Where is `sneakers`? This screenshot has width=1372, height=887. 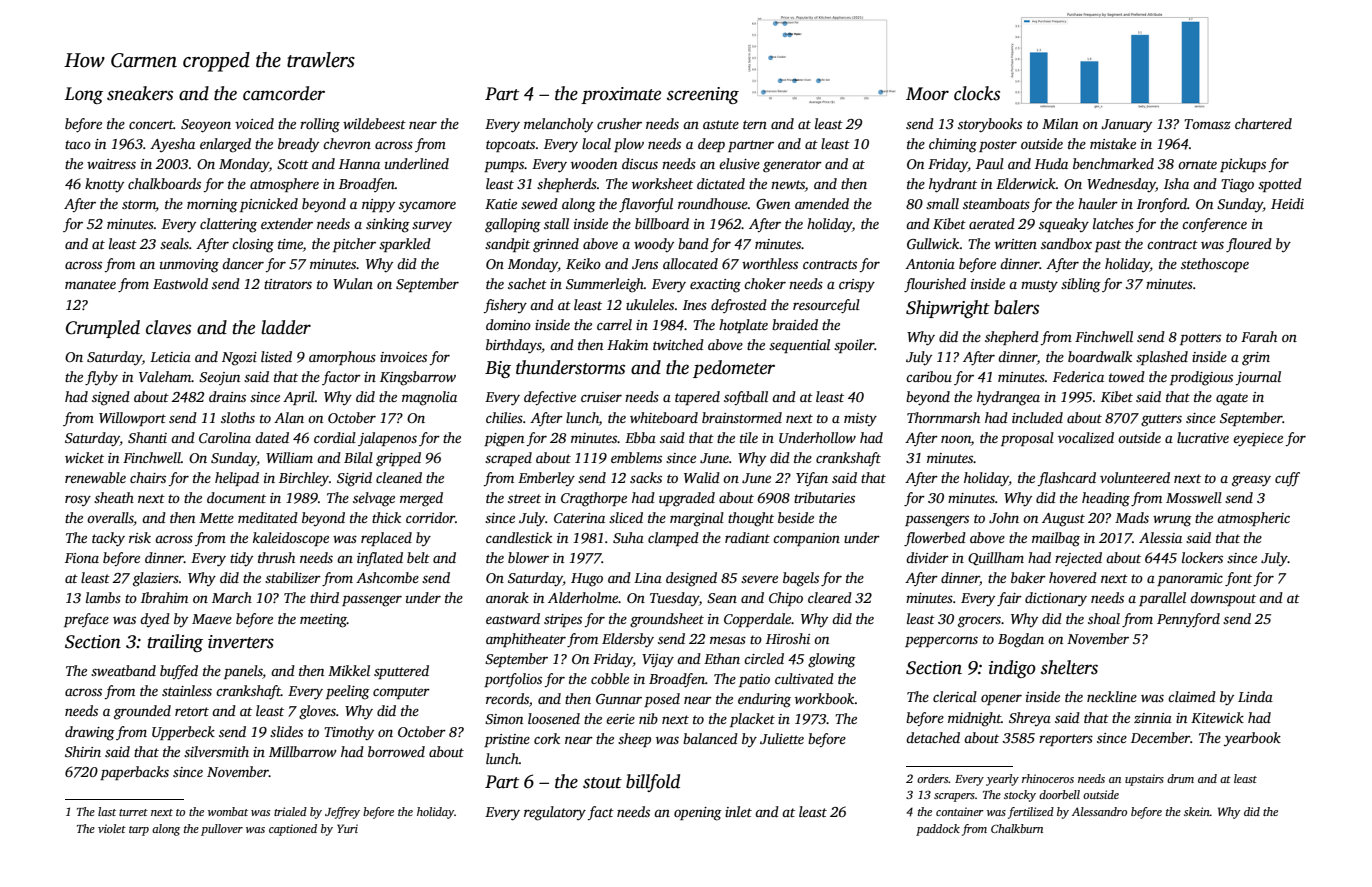 sneakers is located at coordinates (140, 93).
